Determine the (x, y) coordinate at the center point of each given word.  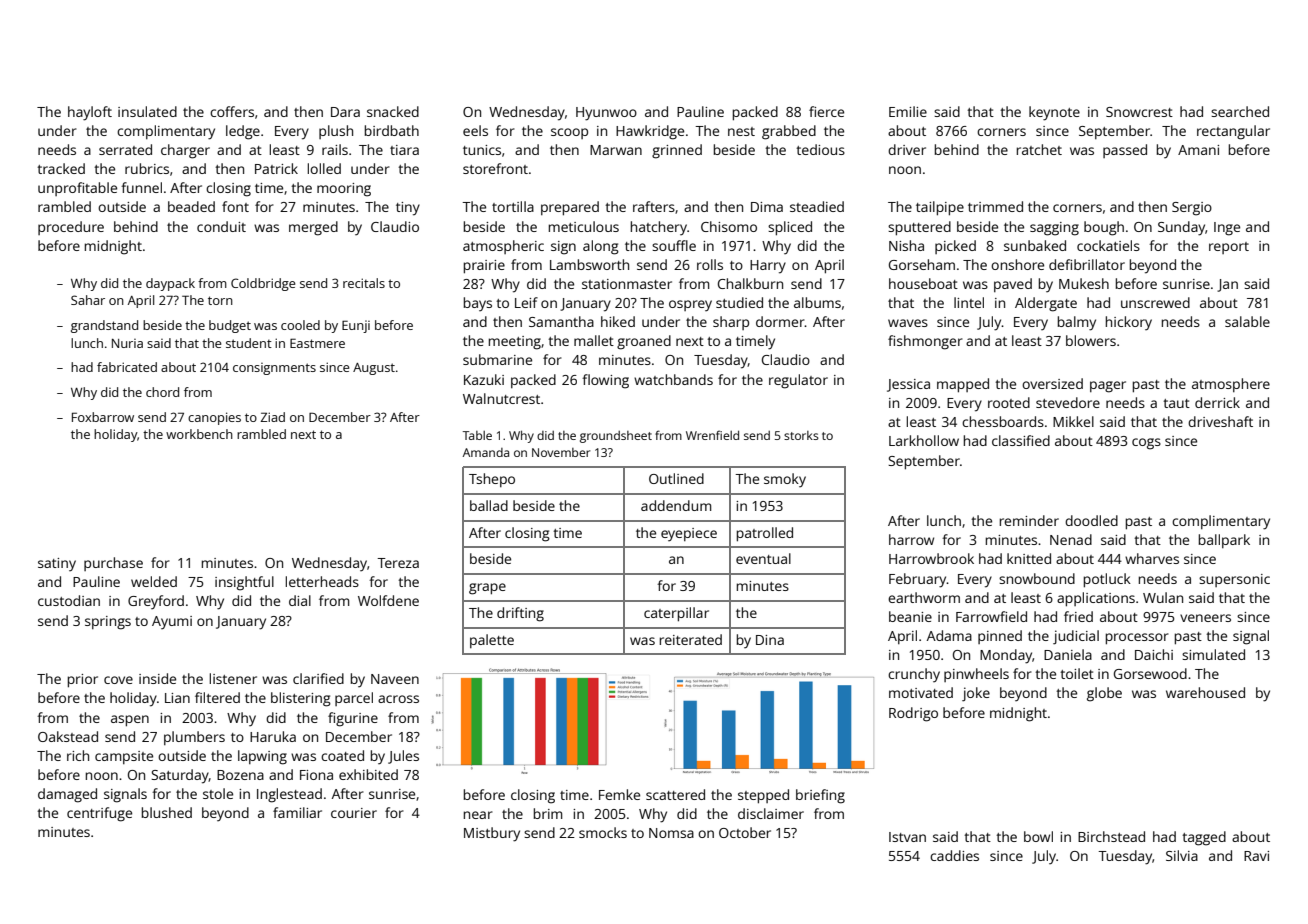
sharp (731, 323)
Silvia (1182, 855)
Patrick (276, 168)
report (1229, 248)
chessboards (1003, 421)
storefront (495, 168)
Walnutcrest (501, 398)
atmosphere (1231, 385)
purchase (113, 564)
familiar (297, 812)
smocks (603, 832)
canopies (214, 418)
